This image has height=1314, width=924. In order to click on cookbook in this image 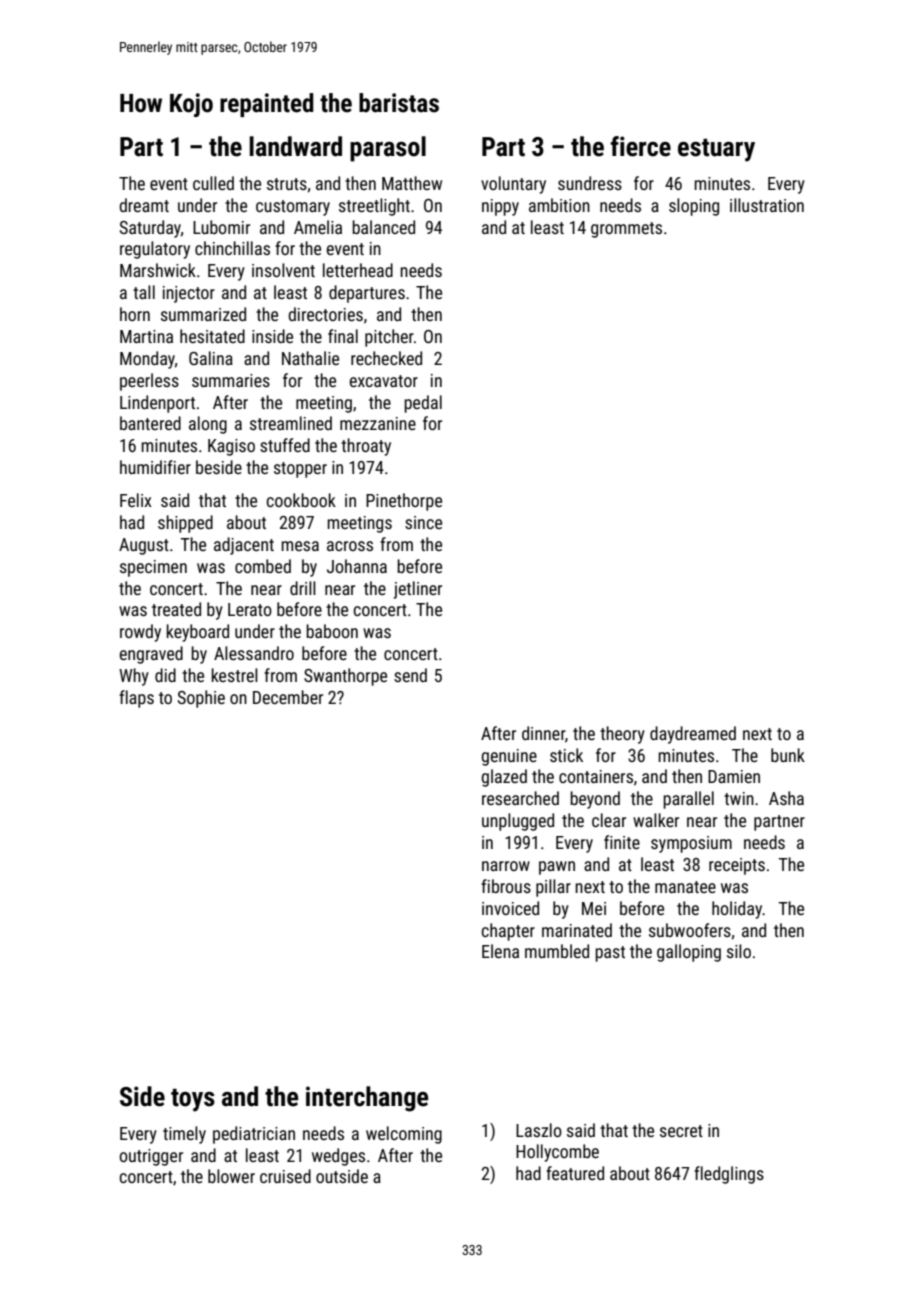, I will do `click(301, 500)`.
